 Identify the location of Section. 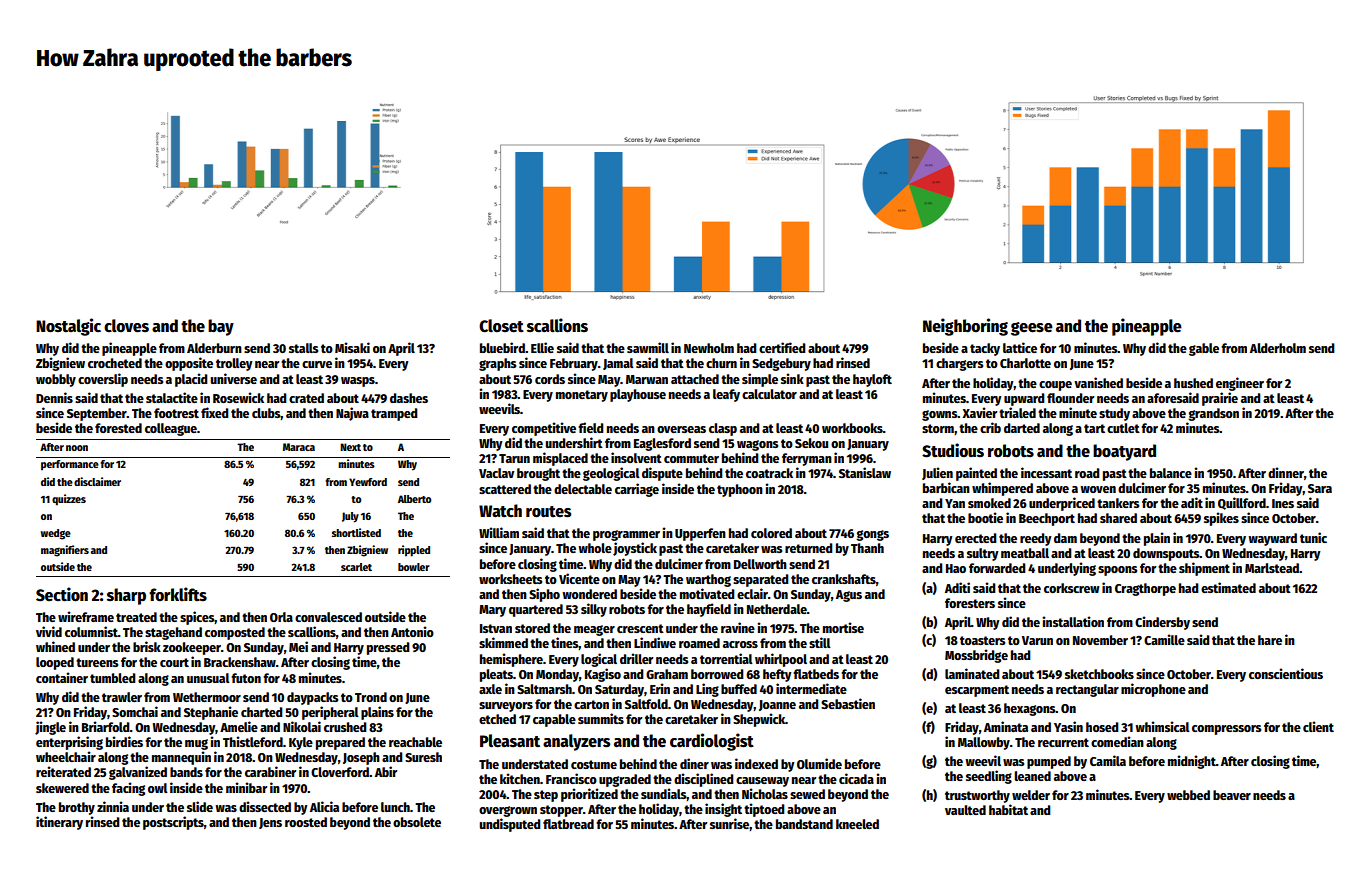
(62, 594).
